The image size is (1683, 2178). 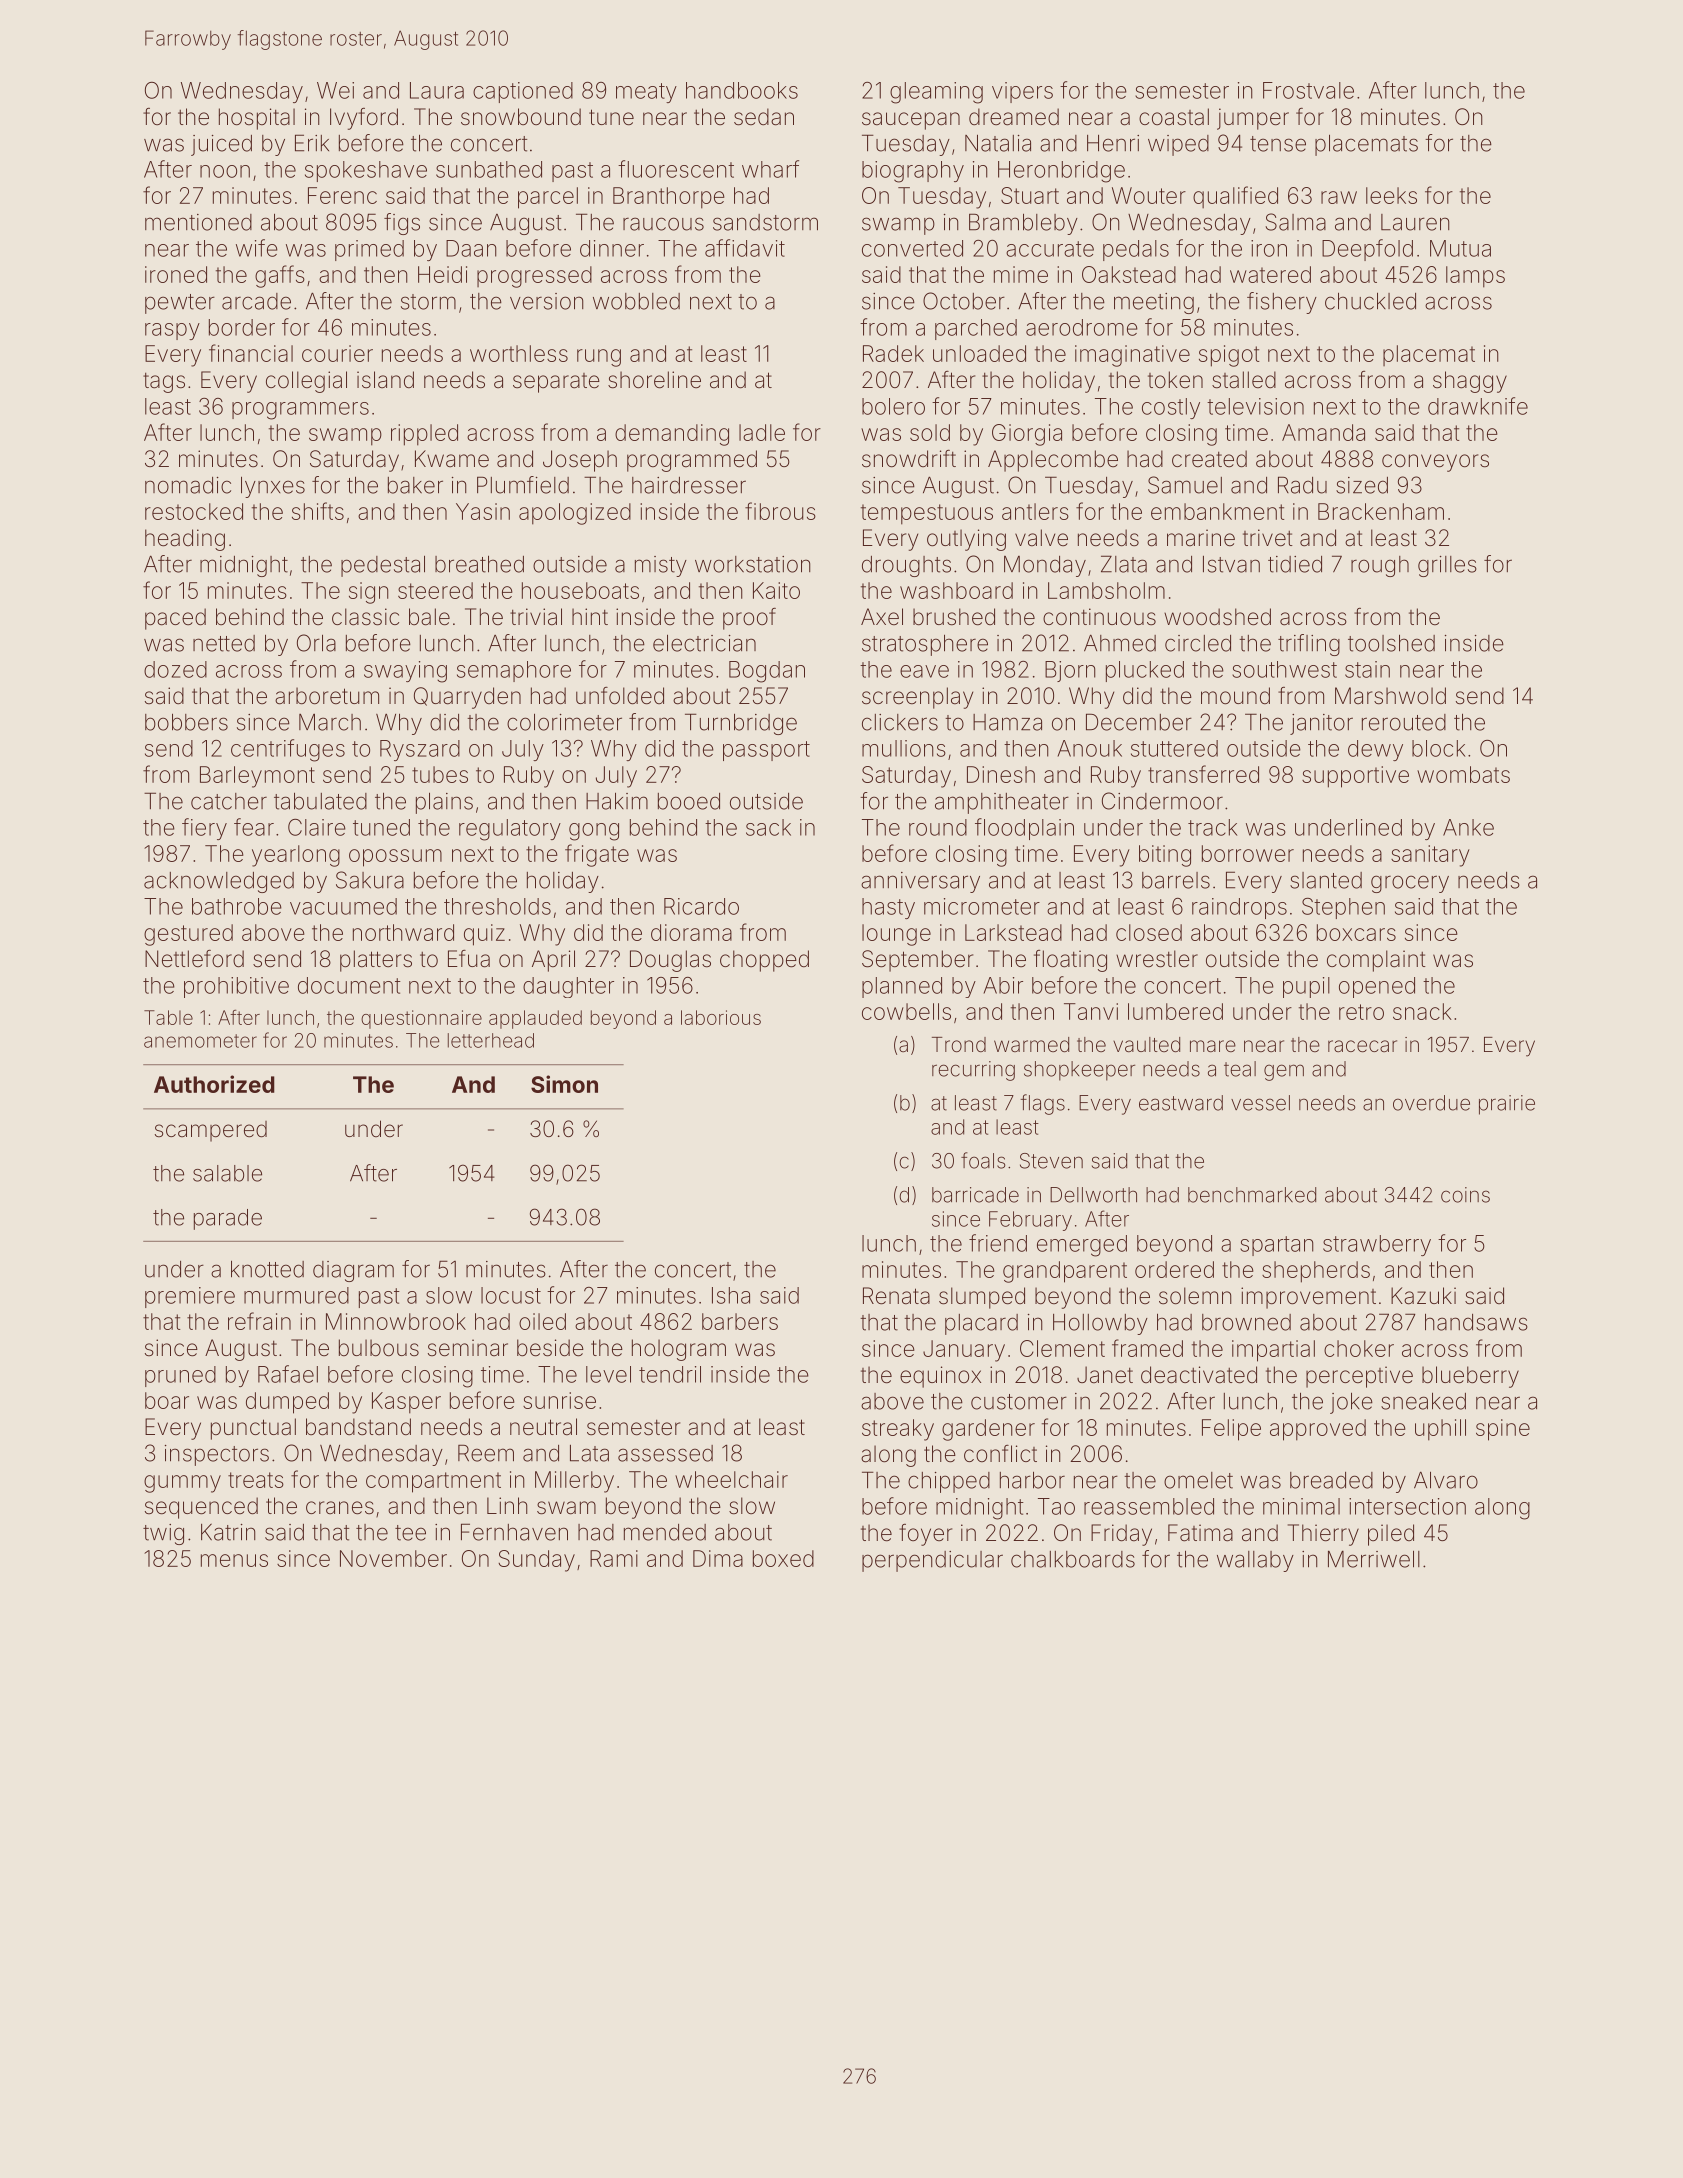 What do you see at coordinates (654, 380) in the image?
I see `shoreline` at bounding box center [654, 380].
